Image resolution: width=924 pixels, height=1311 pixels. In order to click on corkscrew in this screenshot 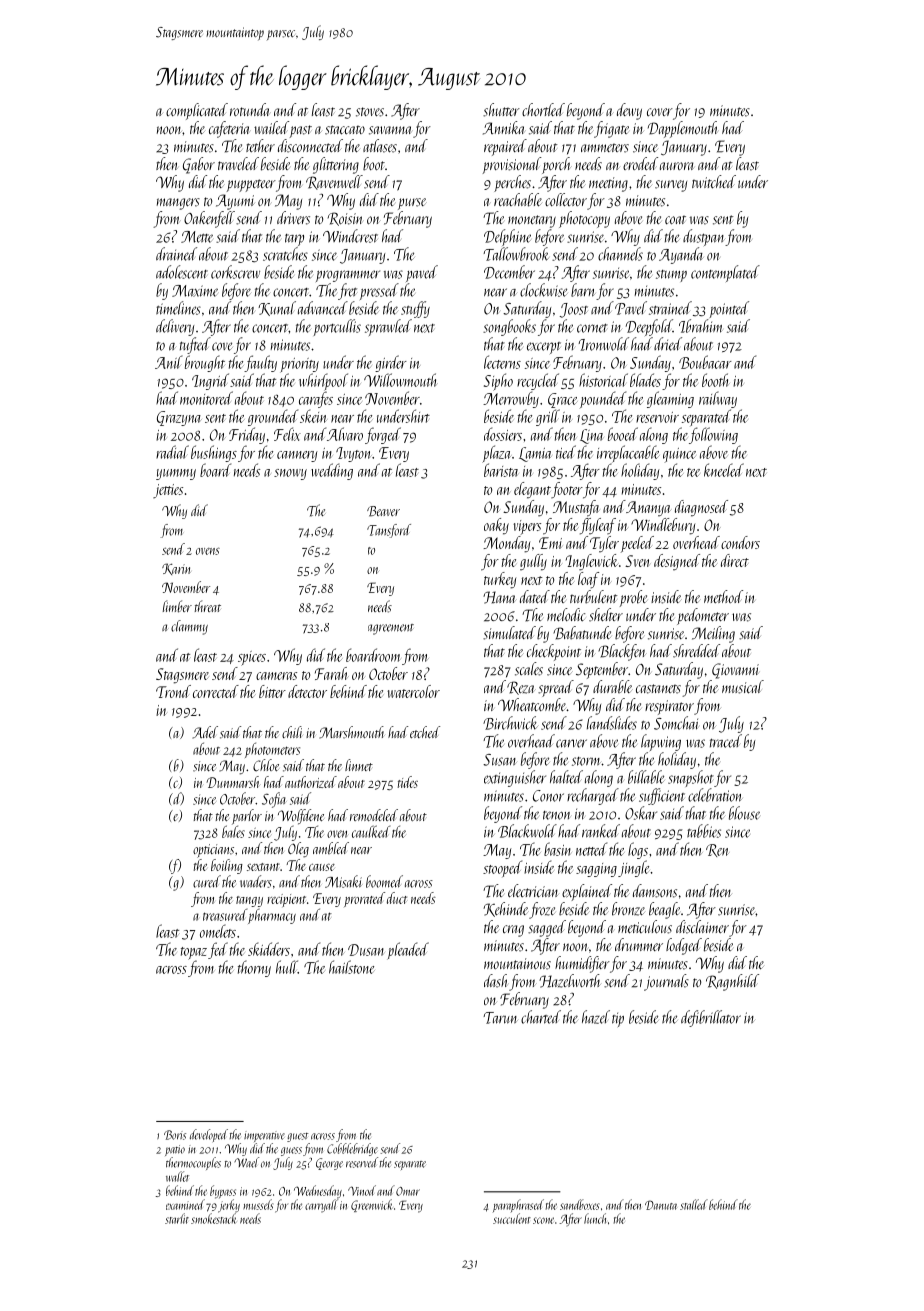, I will do `click(235, 272)`.
